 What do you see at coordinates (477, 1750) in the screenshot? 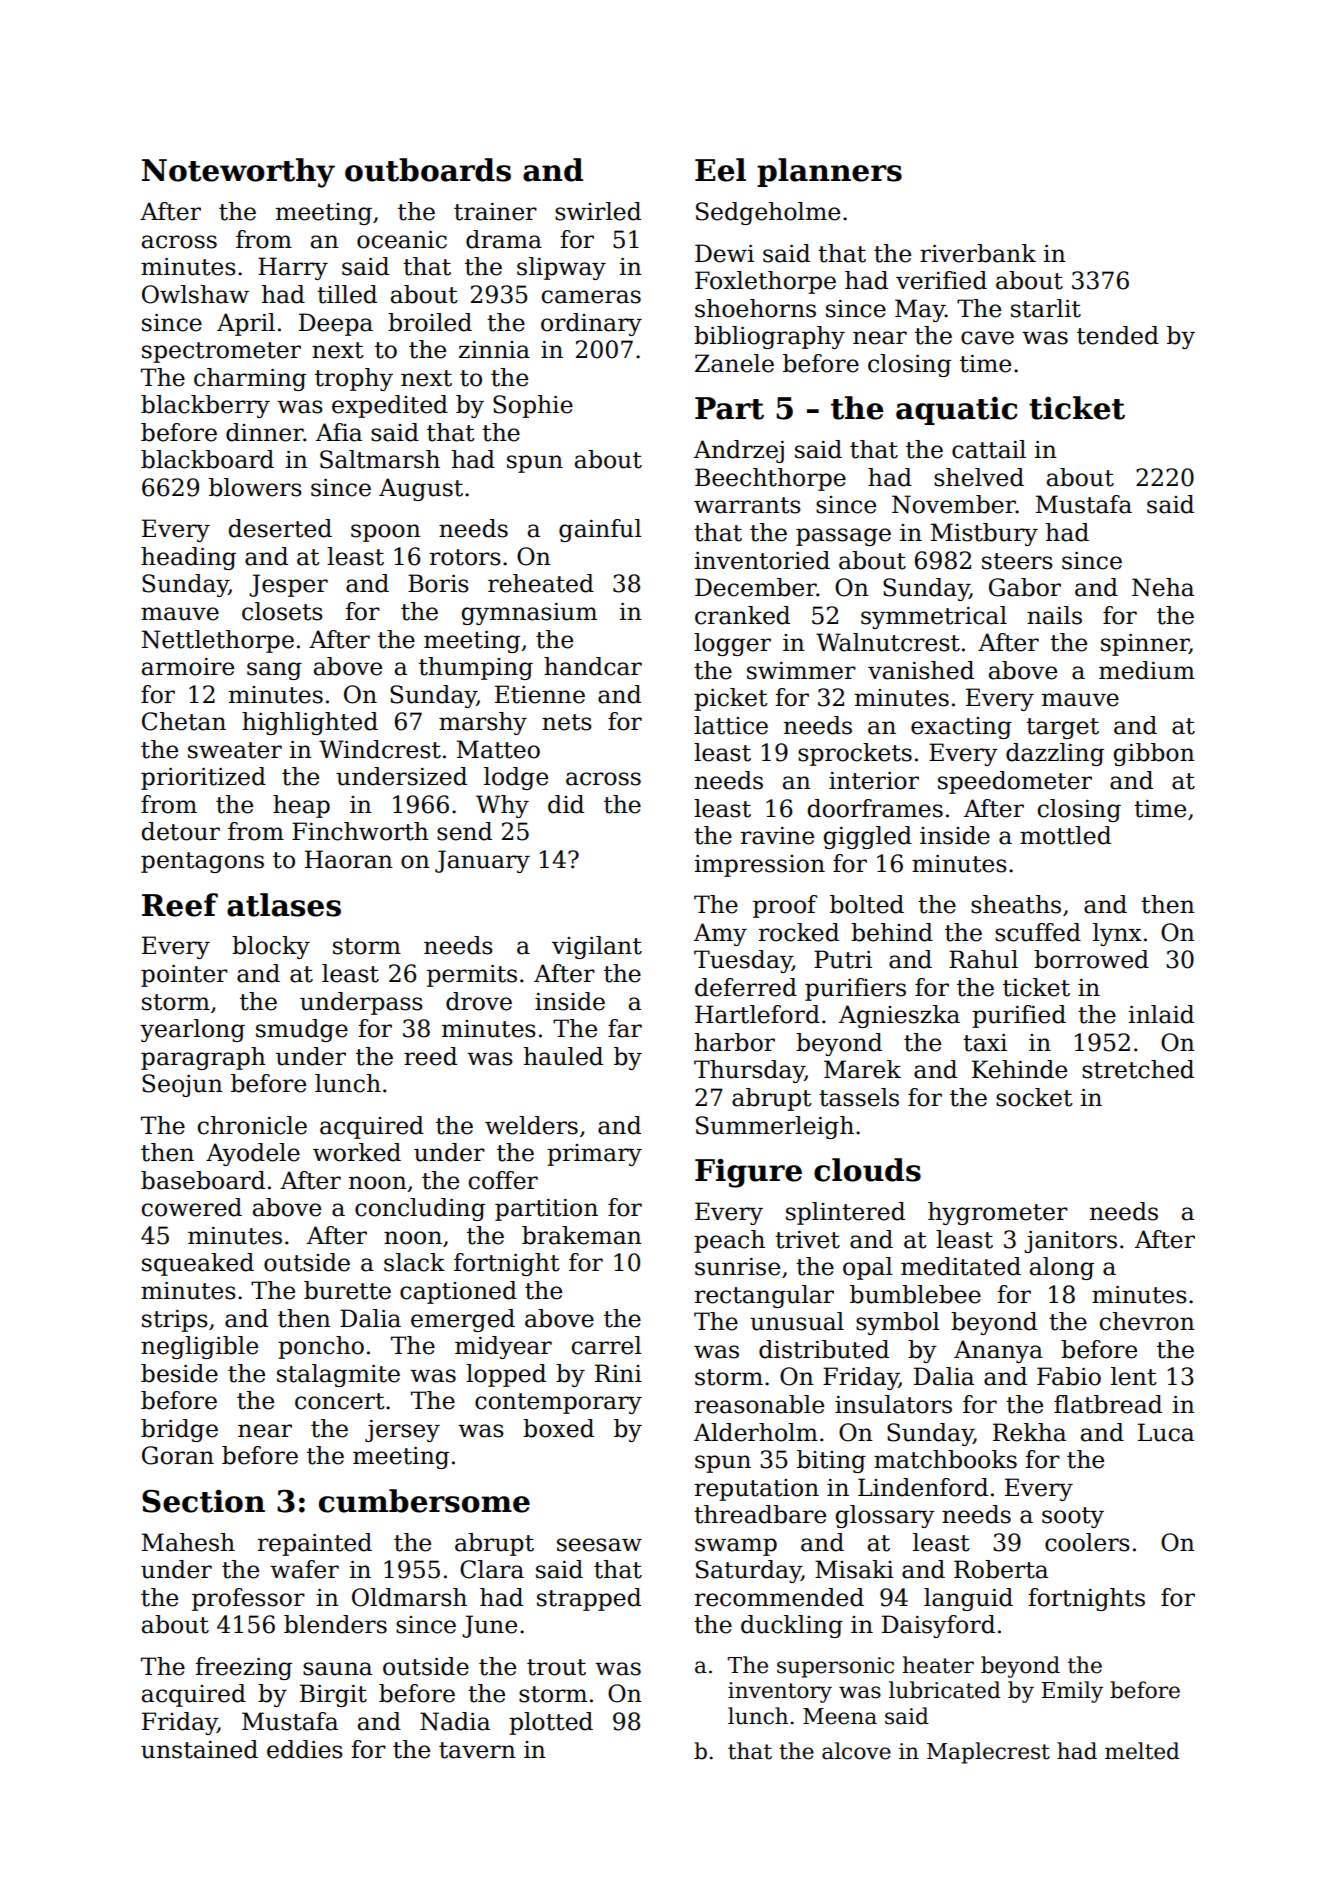
I see `tavern` at bounding box center [477, 1750].
